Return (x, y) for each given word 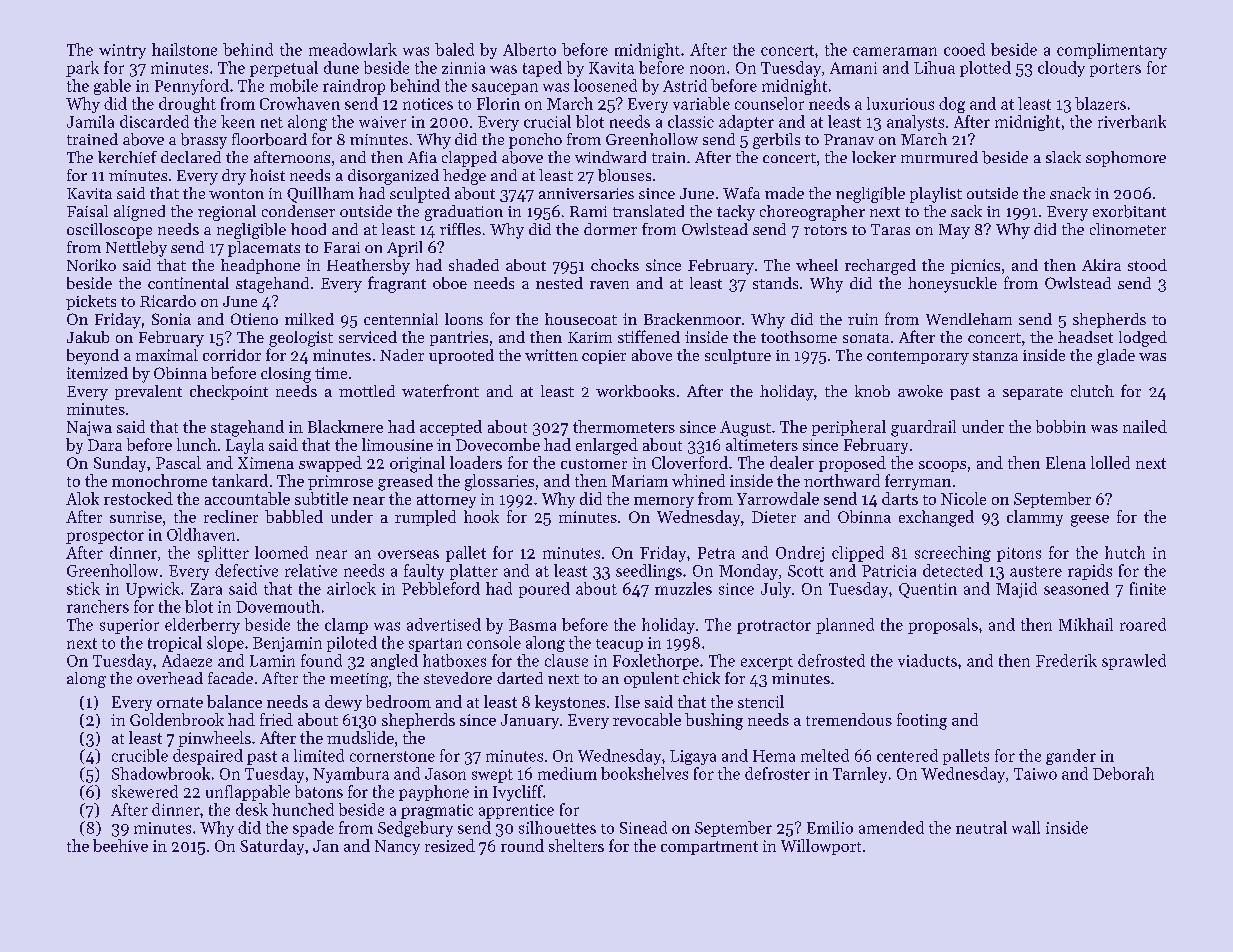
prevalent (148, 392)
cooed (964, 49)
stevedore (458, 678)
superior (129, 626)
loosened (605, 85)
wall (1026, 827)
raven (609, 285)
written (551, 355)
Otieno (254, 319)
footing (922, 721)
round (522, 845)
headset (1085, 337)
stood (1147, 265)
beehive (120, 845)
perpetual (284, 69)
